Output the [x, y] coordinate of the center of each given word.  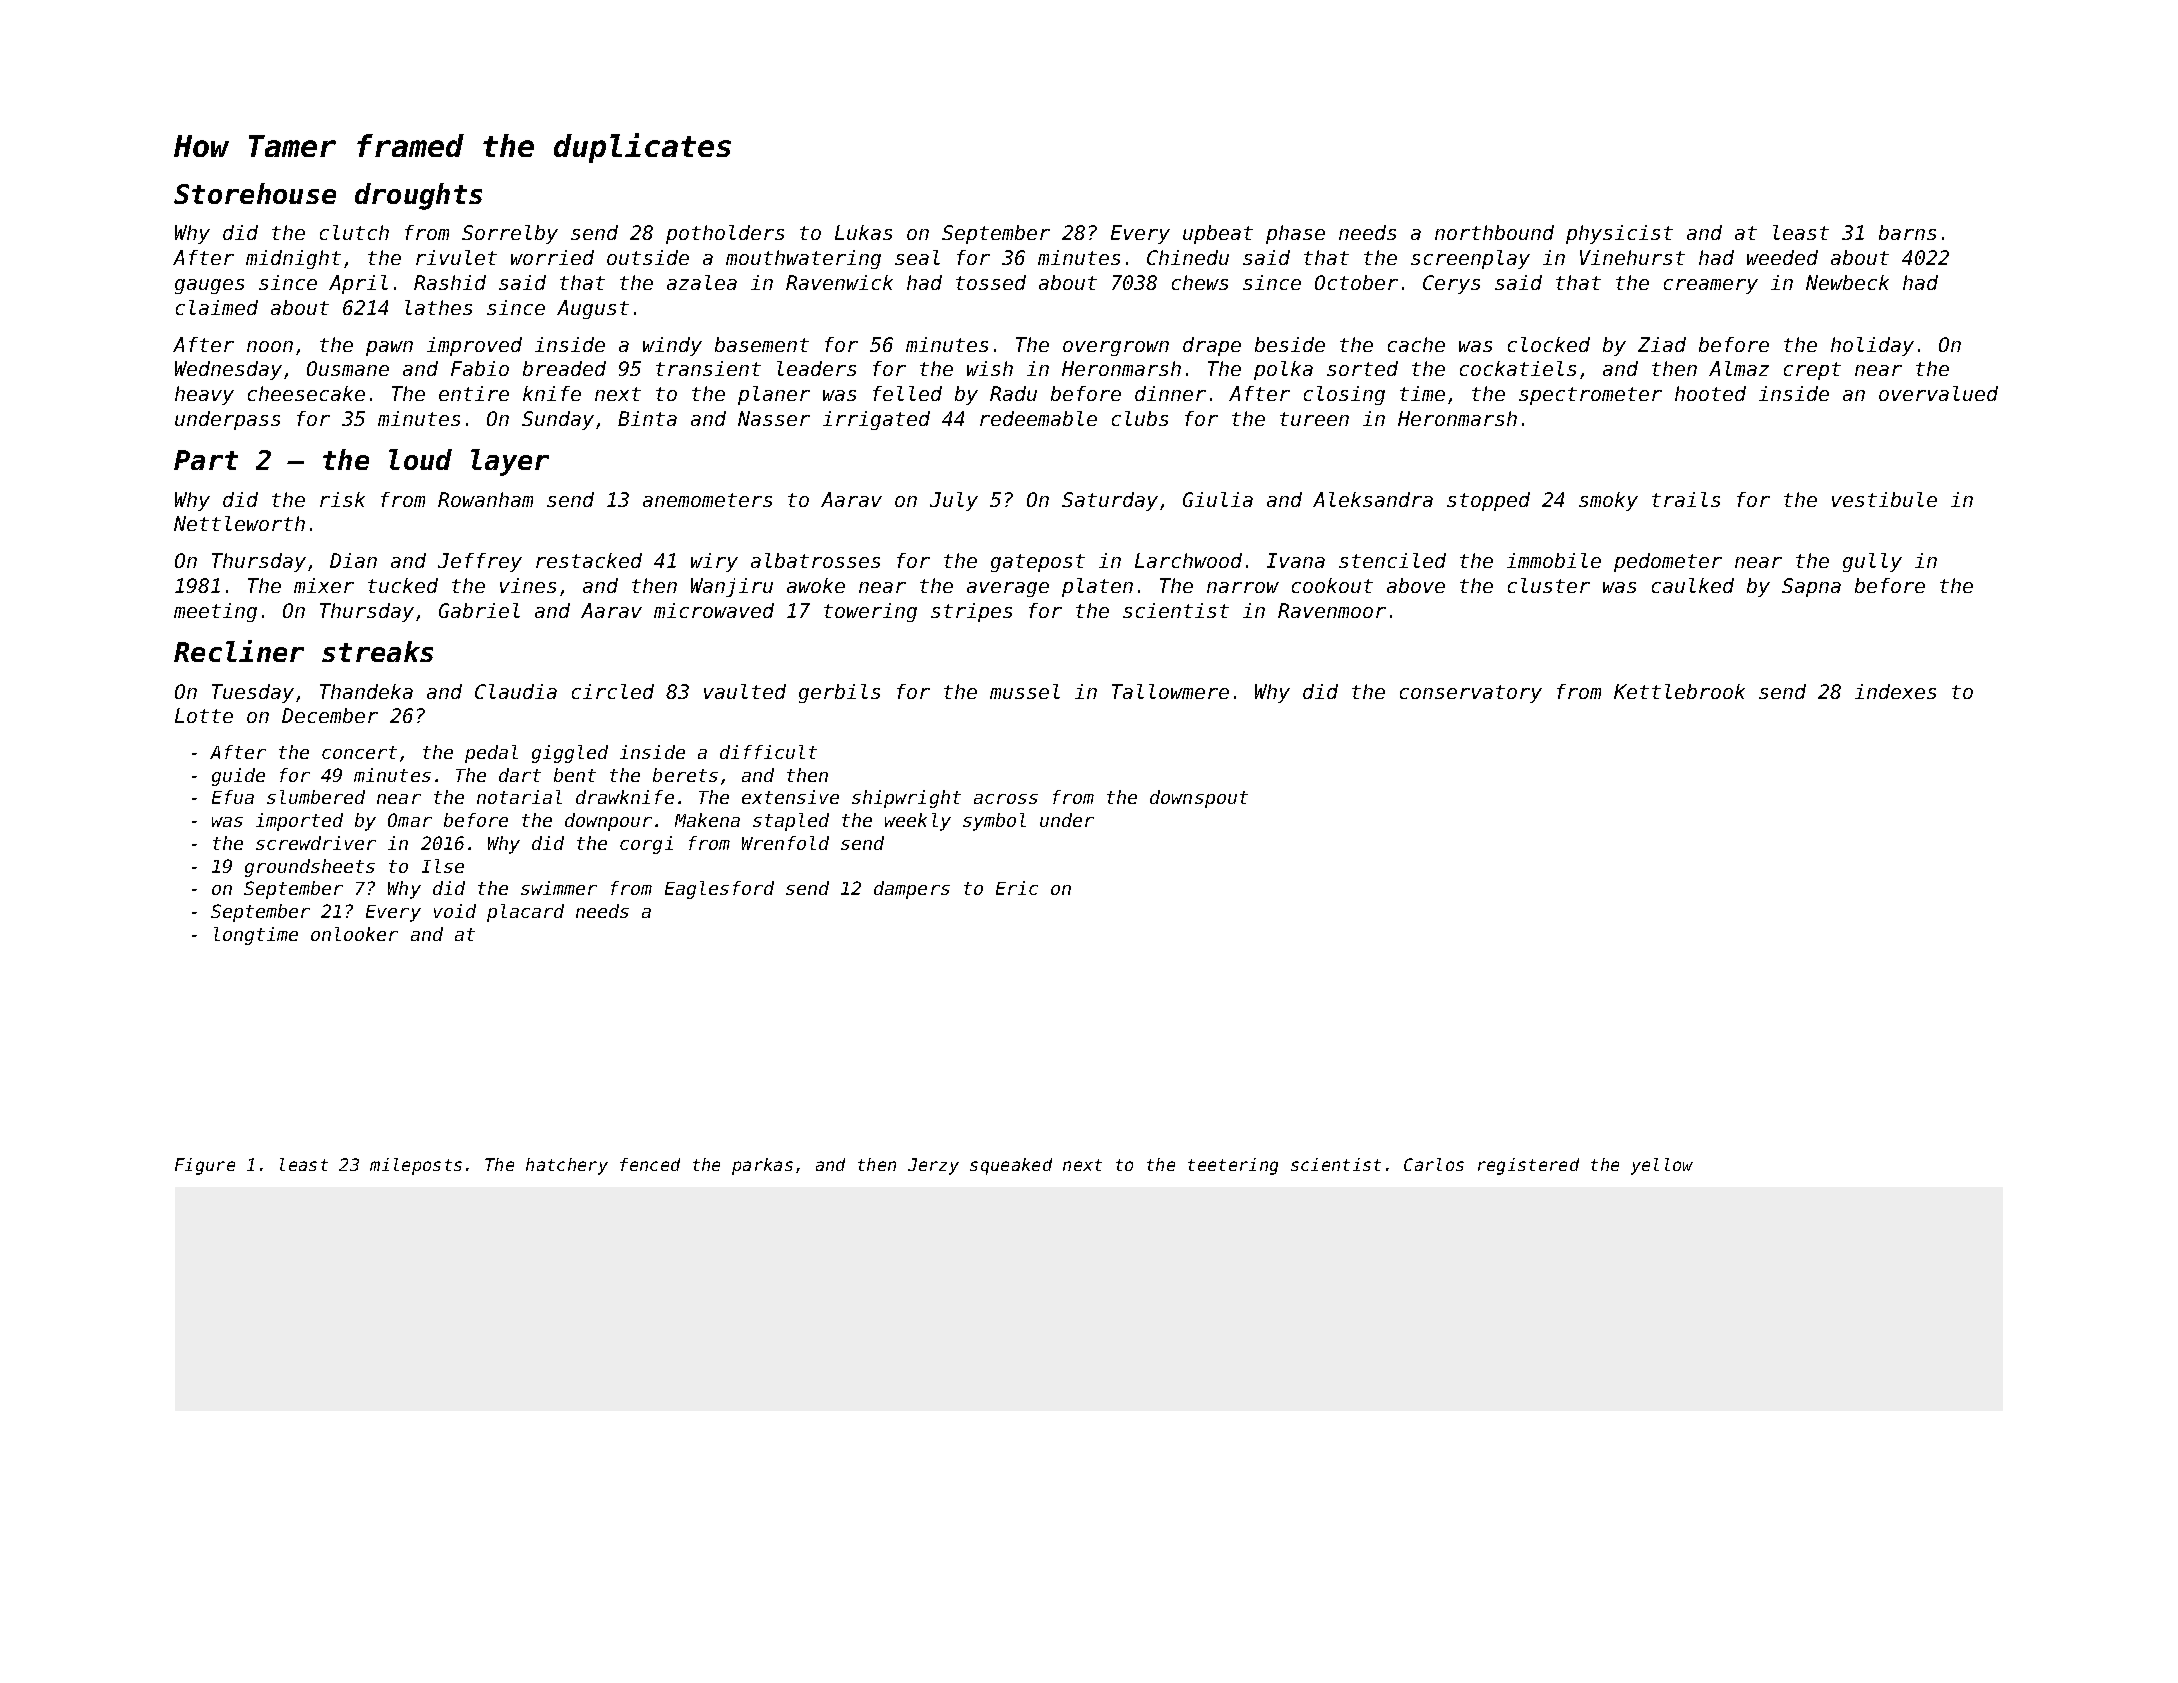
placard [525, 913]
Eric [1017, 888]
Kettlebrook [1679, 691]
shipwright [906, 799]
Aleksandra [1373, 499]
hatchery [567, 1166]
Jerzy [933, 1166]
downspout [1199, 799]
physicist [1619, 234]
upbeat [1218, 234]
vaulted [745, 691]
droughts [418, 196]
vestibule [1884, 499]
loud [420, 459]
